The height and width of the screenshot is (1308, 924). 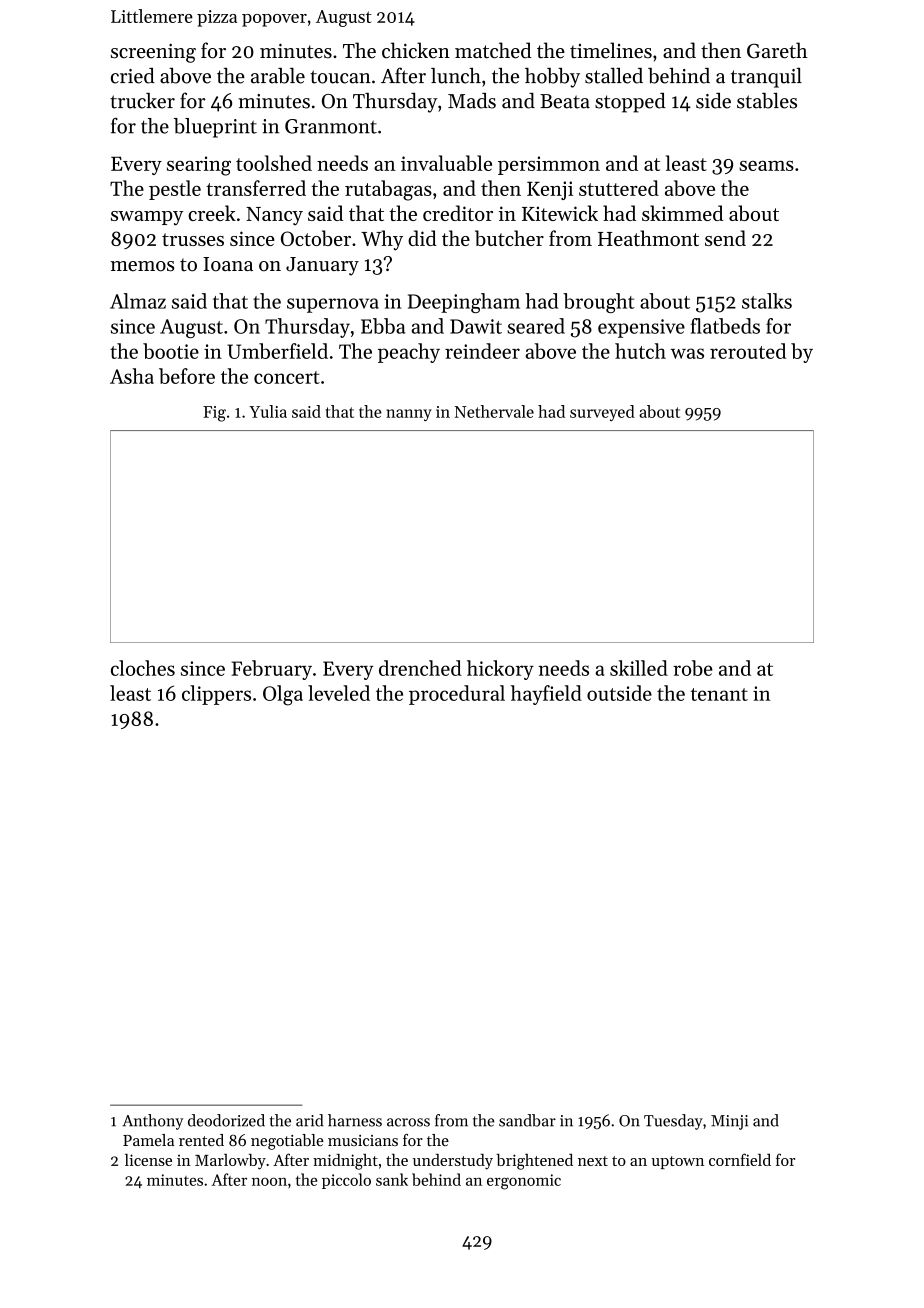 What do you see at coordinates (677, 1162) in the screenshot?
I see `uptown` at bounding box center [677, 1162].
